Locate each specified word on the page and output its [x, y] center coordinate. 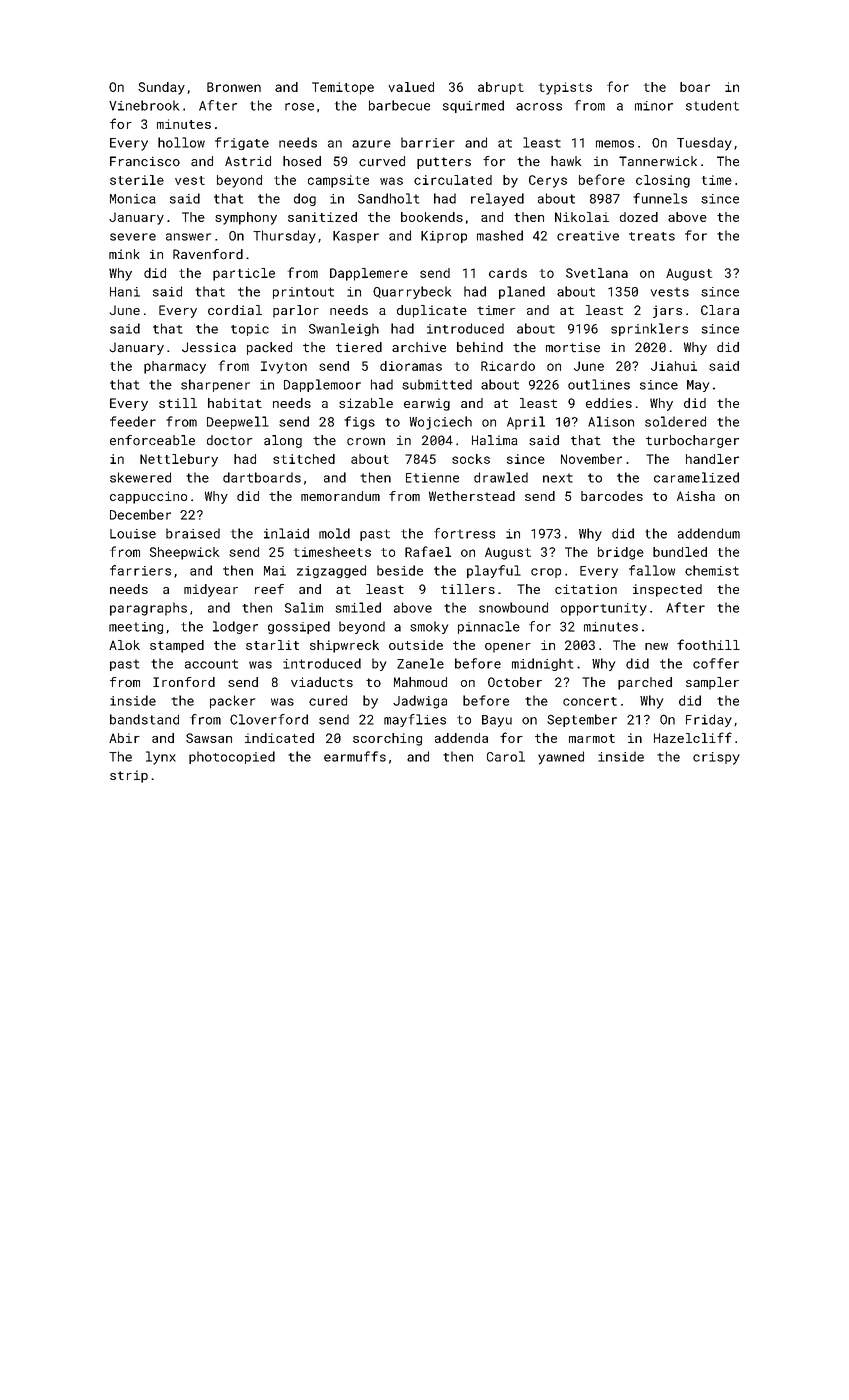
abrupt [501, 88]
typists [565, 88]
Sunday [161, 88]
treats [652, 236]
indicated [279, 738]
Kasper [356, 237]
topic [250, 330]
